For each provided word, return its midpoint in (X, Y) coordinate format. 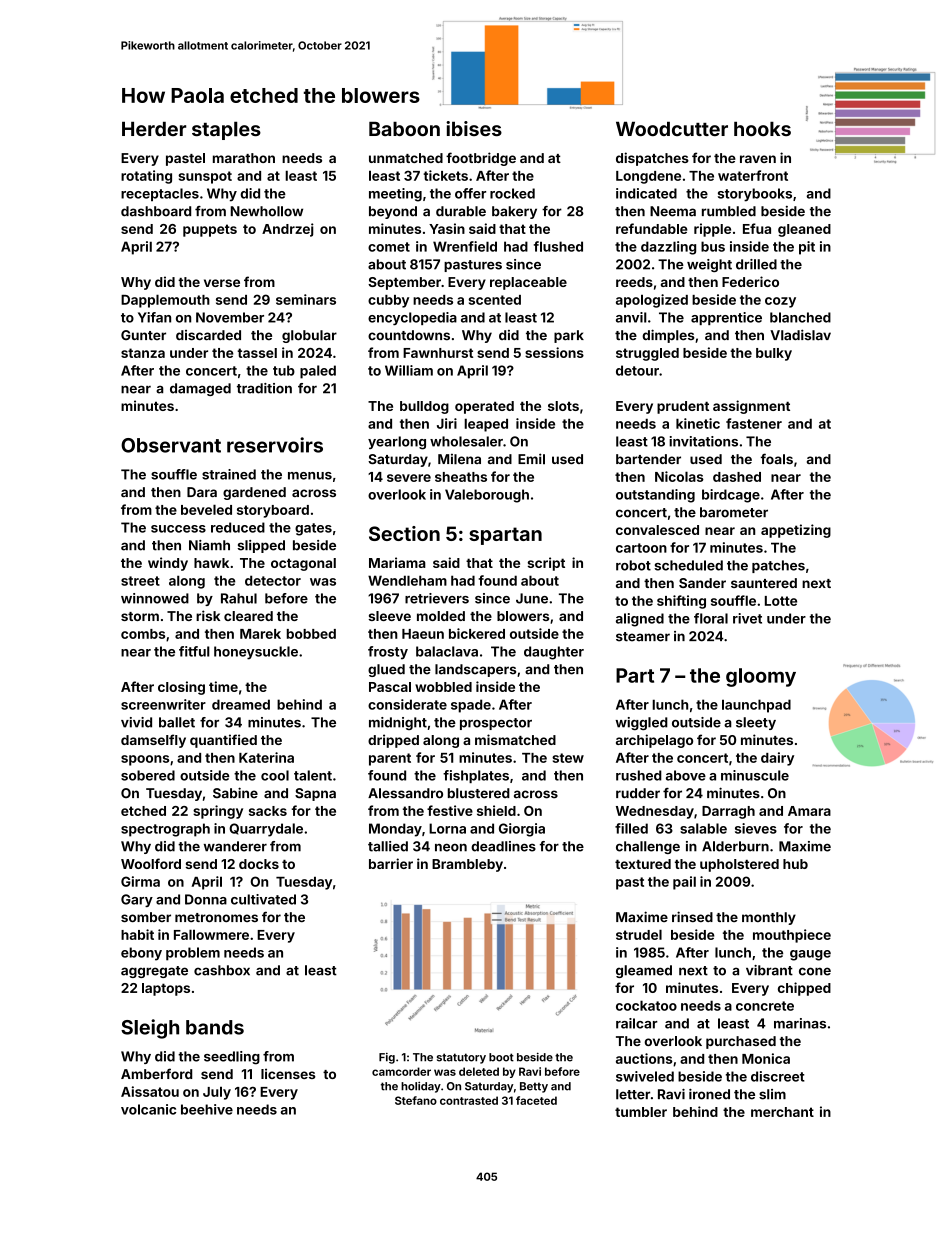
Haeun (423, 634)
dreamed (241, 704)
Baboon (404, 129)
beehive (207, 1109)
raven (758, 159)
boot (501, 1057)
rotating (146, 177)
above (686, 775)
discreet (778, 1076)
